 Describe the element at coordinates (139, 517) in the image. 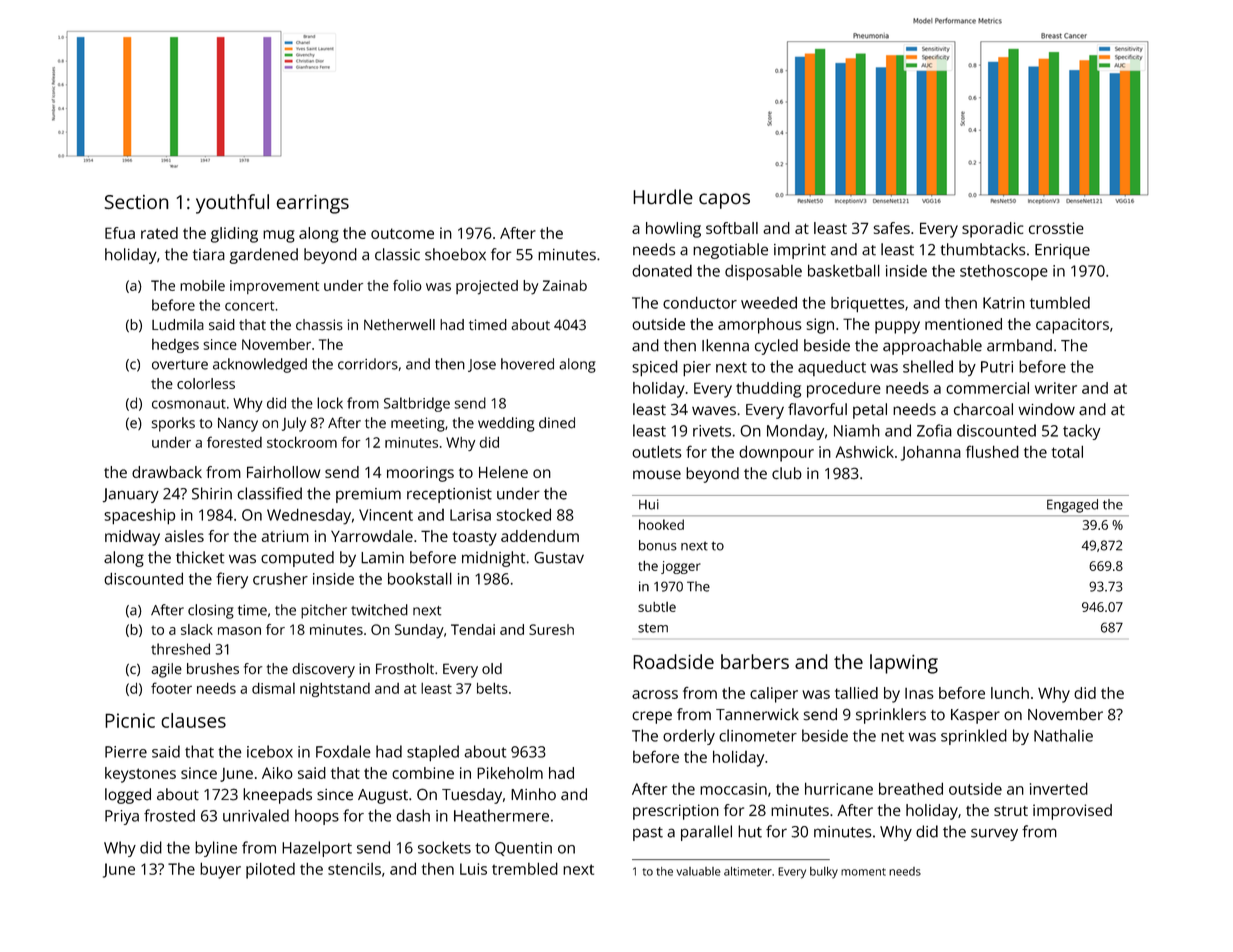

I see `spaceship` at that location.
